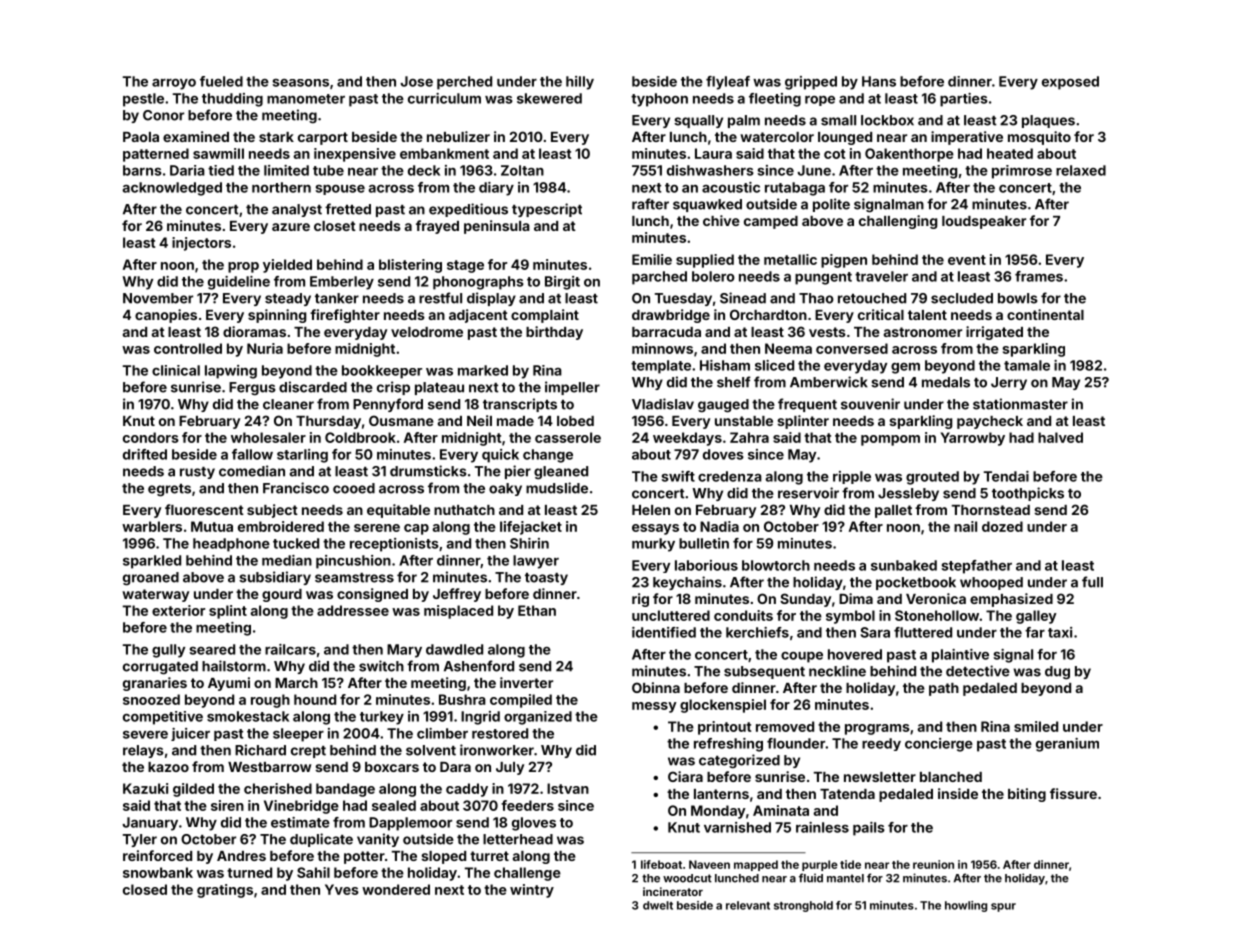 Image resolution: width=1233 pixels, height=952 pixels. Describe the element at coordinates (342, 889) in the screenshot. I see `Yves` at that location.
